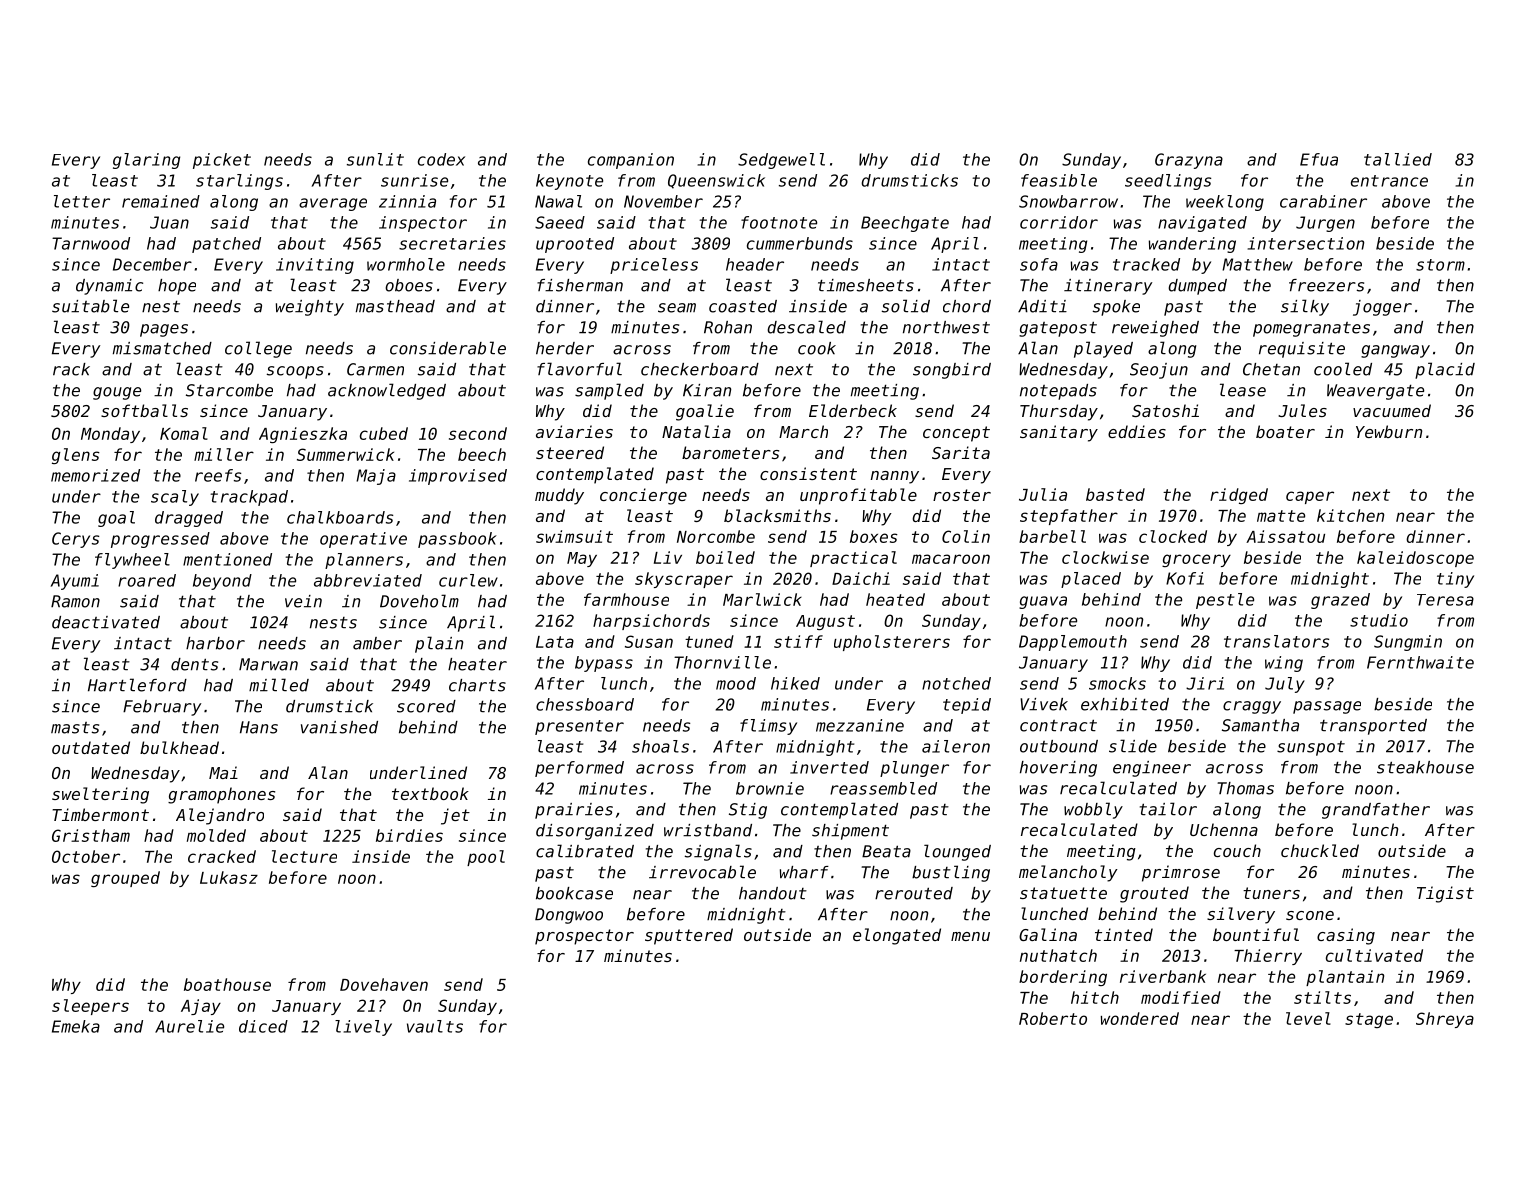 The image size is (1526, 1179). What do you see at coordinates (1239, 496) in the screenshot?
I see `ridged` at bounding box center [1239, 496].
